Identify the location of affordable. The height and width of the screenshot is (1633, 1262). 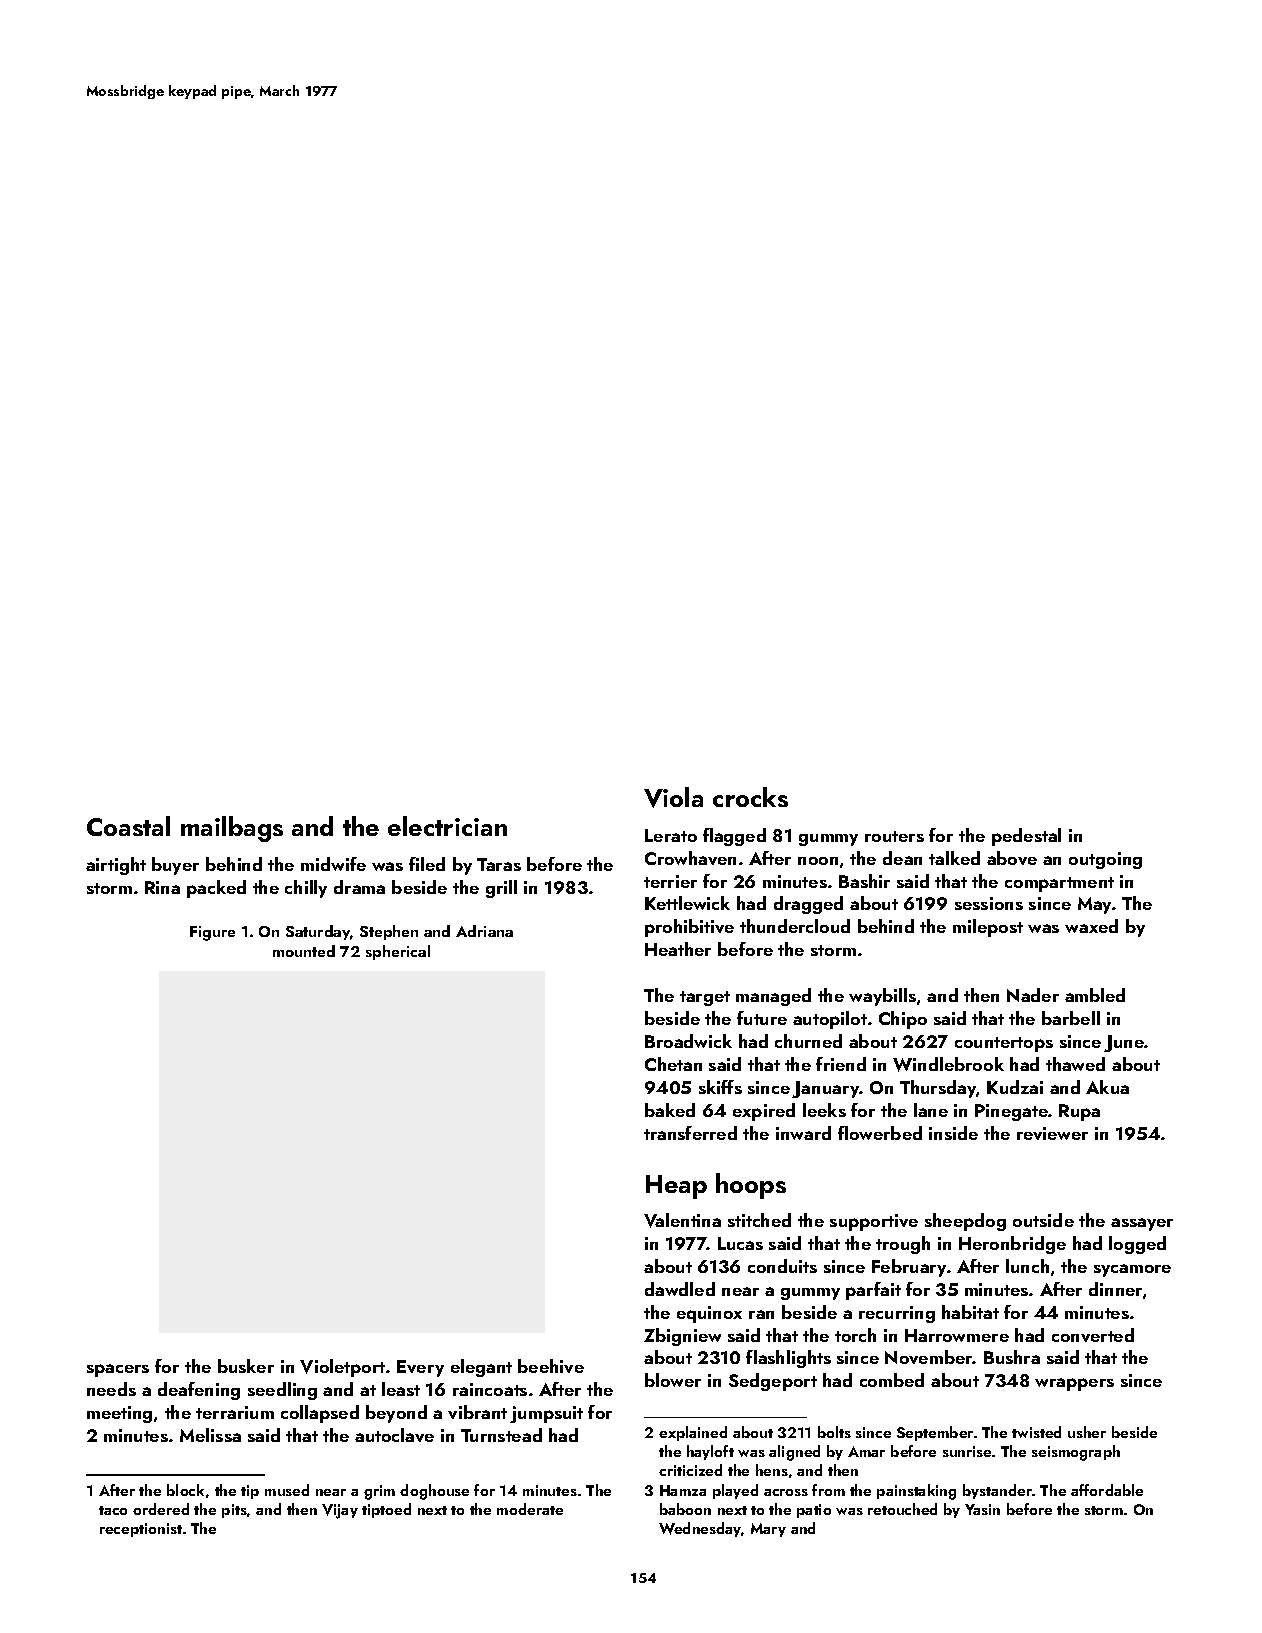
(1107, 1490).
